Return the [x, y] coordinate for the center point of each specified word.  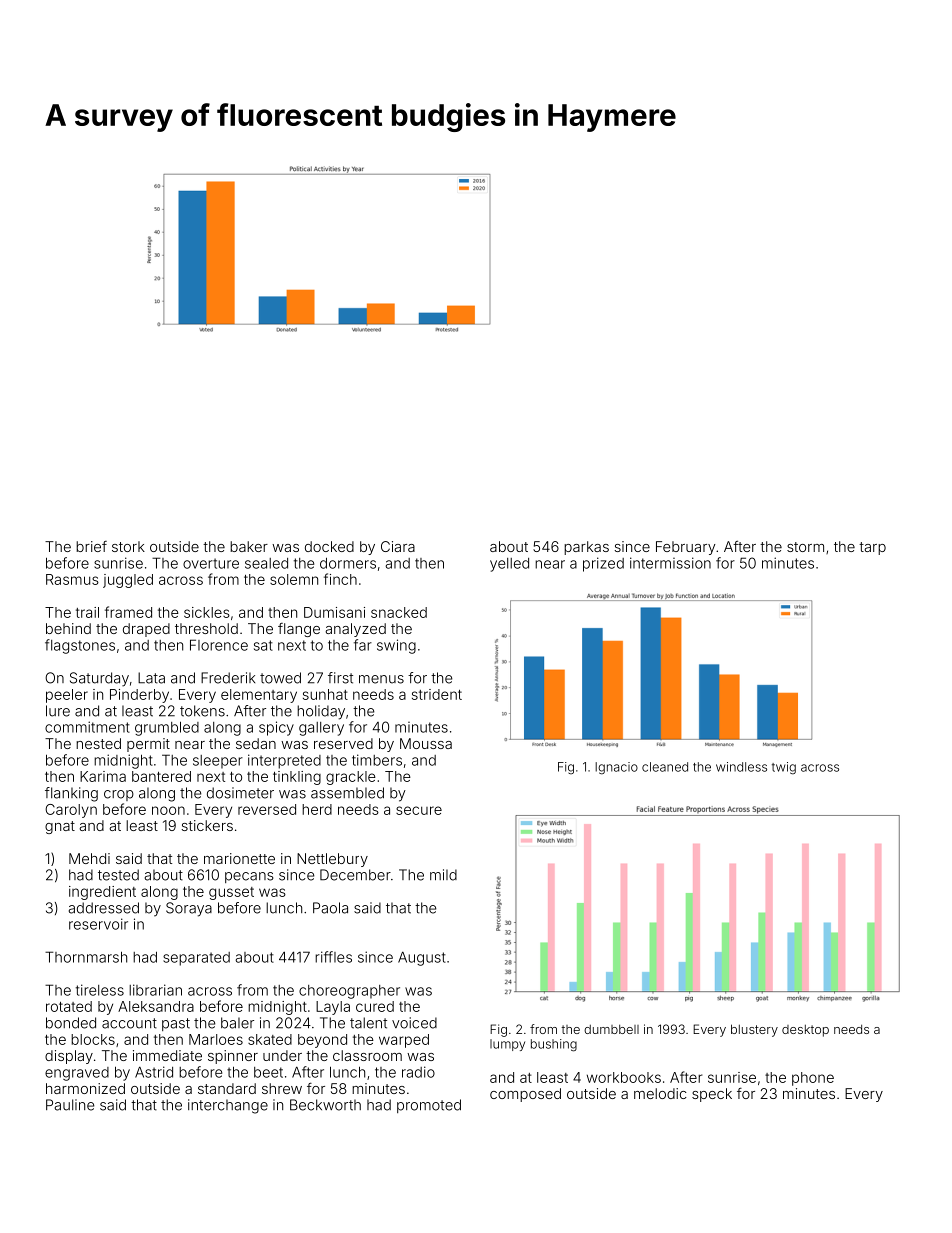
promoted [429, 1106]
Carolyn [71, 811]
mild [443, 875]
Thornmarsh [86, 957]
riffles [333, 957]
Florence [219, 645]
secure [419, 810]
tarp [872, 548]
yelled [509, 565]
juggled [128, 581]
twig [784, 768]
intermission [670, 563]
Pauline [70, 1105]
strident [437, 694]
